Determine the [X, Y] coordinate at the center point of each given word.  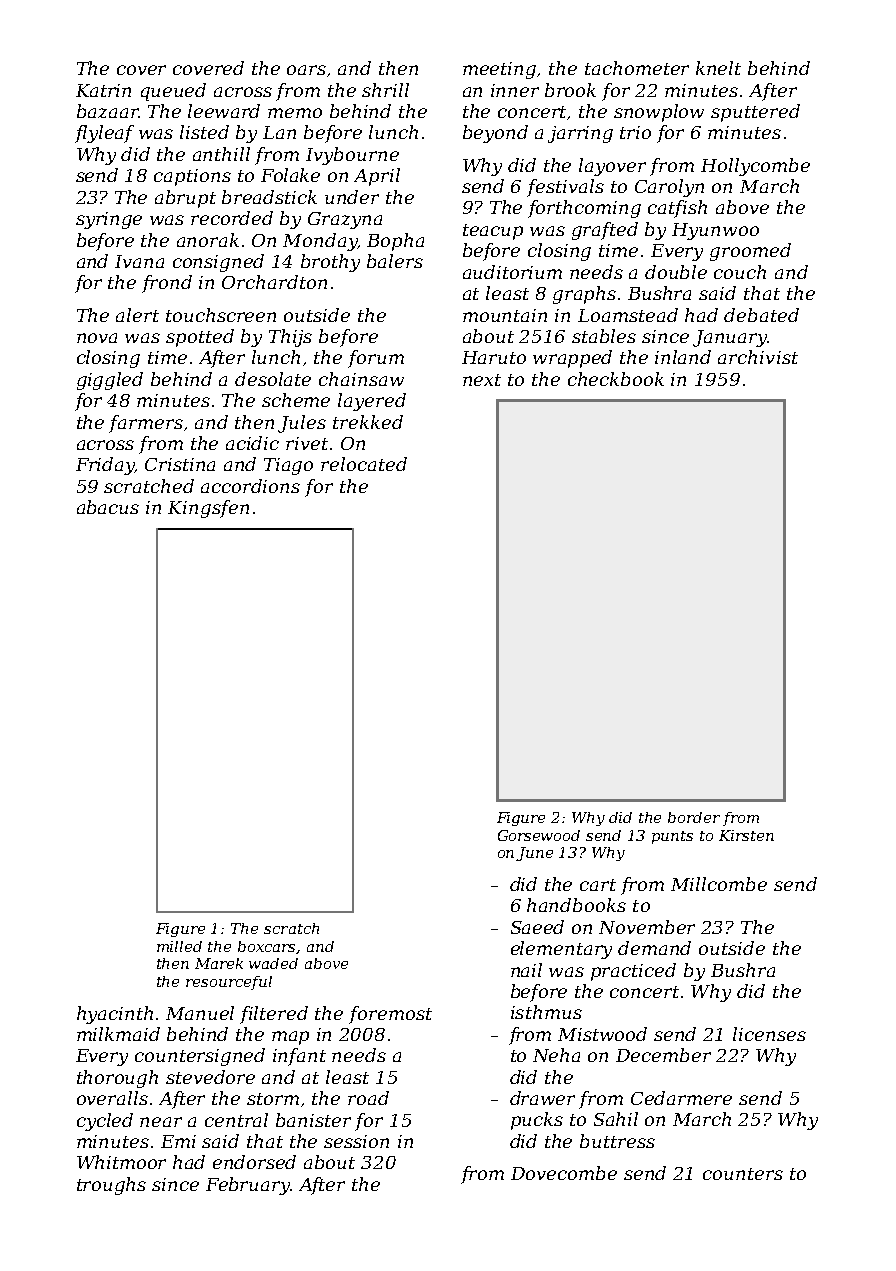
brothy [330, 263]
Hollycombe [755, 167]
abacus [108, 507]
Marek [219, 963]
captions [192, 177]
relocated [364, 464]
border [694, 817]
